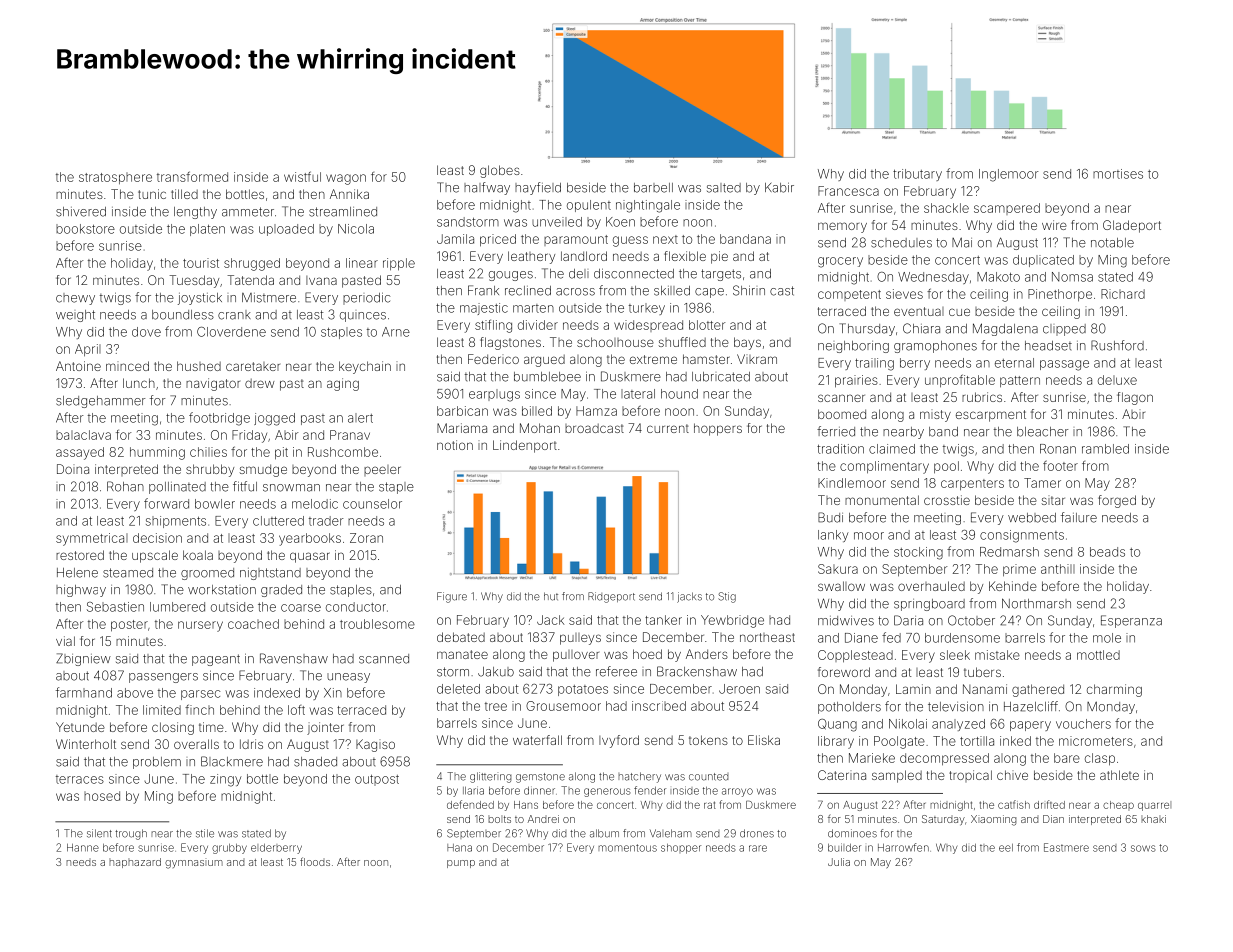 The height and width of the screenshot is (952, 1233). Describe the element at coordinates (274, 419) in the screenshot. I see `jogged` at that location.
